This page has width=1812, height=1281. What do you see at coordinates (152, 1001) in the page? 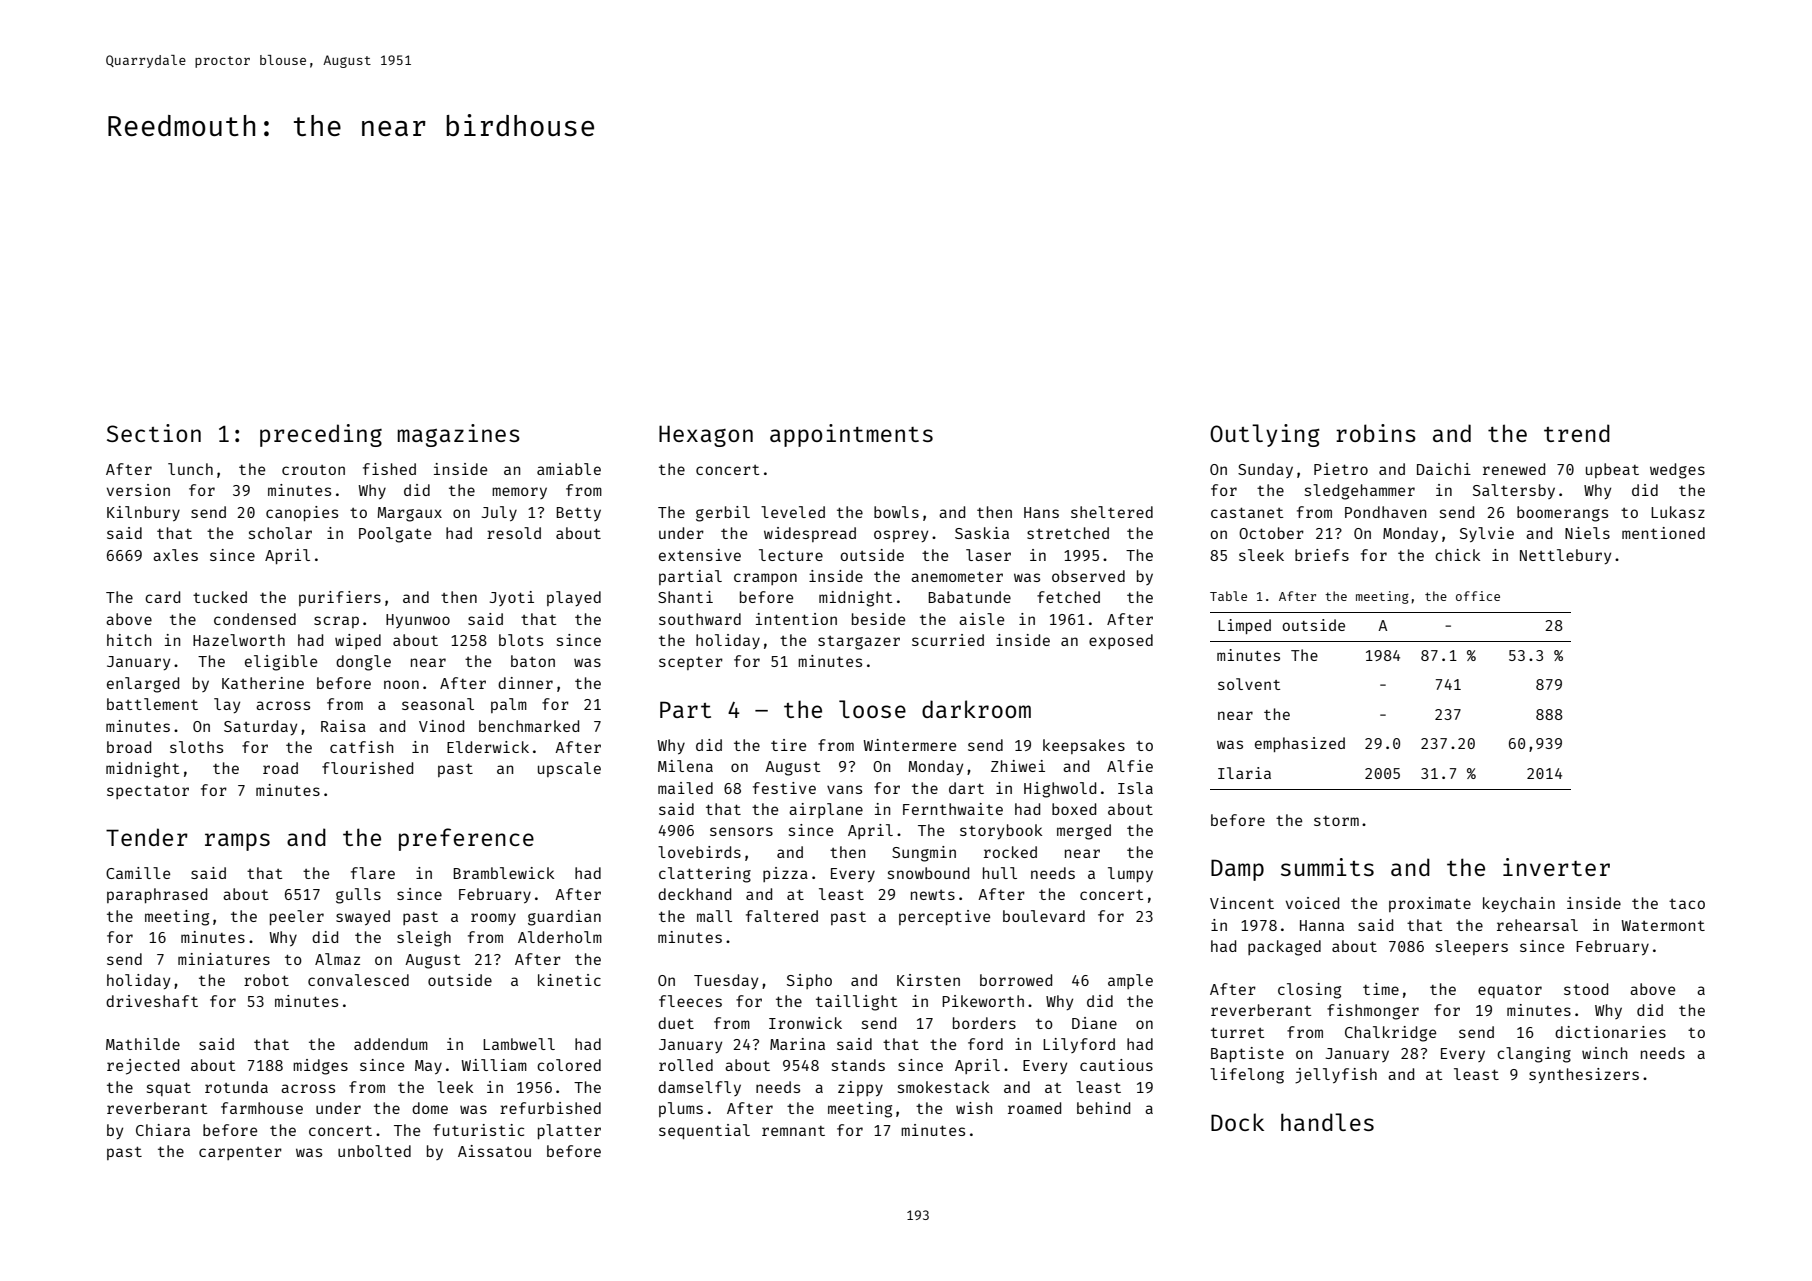
I see `driveshaft` at bounding box center [152, 1001].
